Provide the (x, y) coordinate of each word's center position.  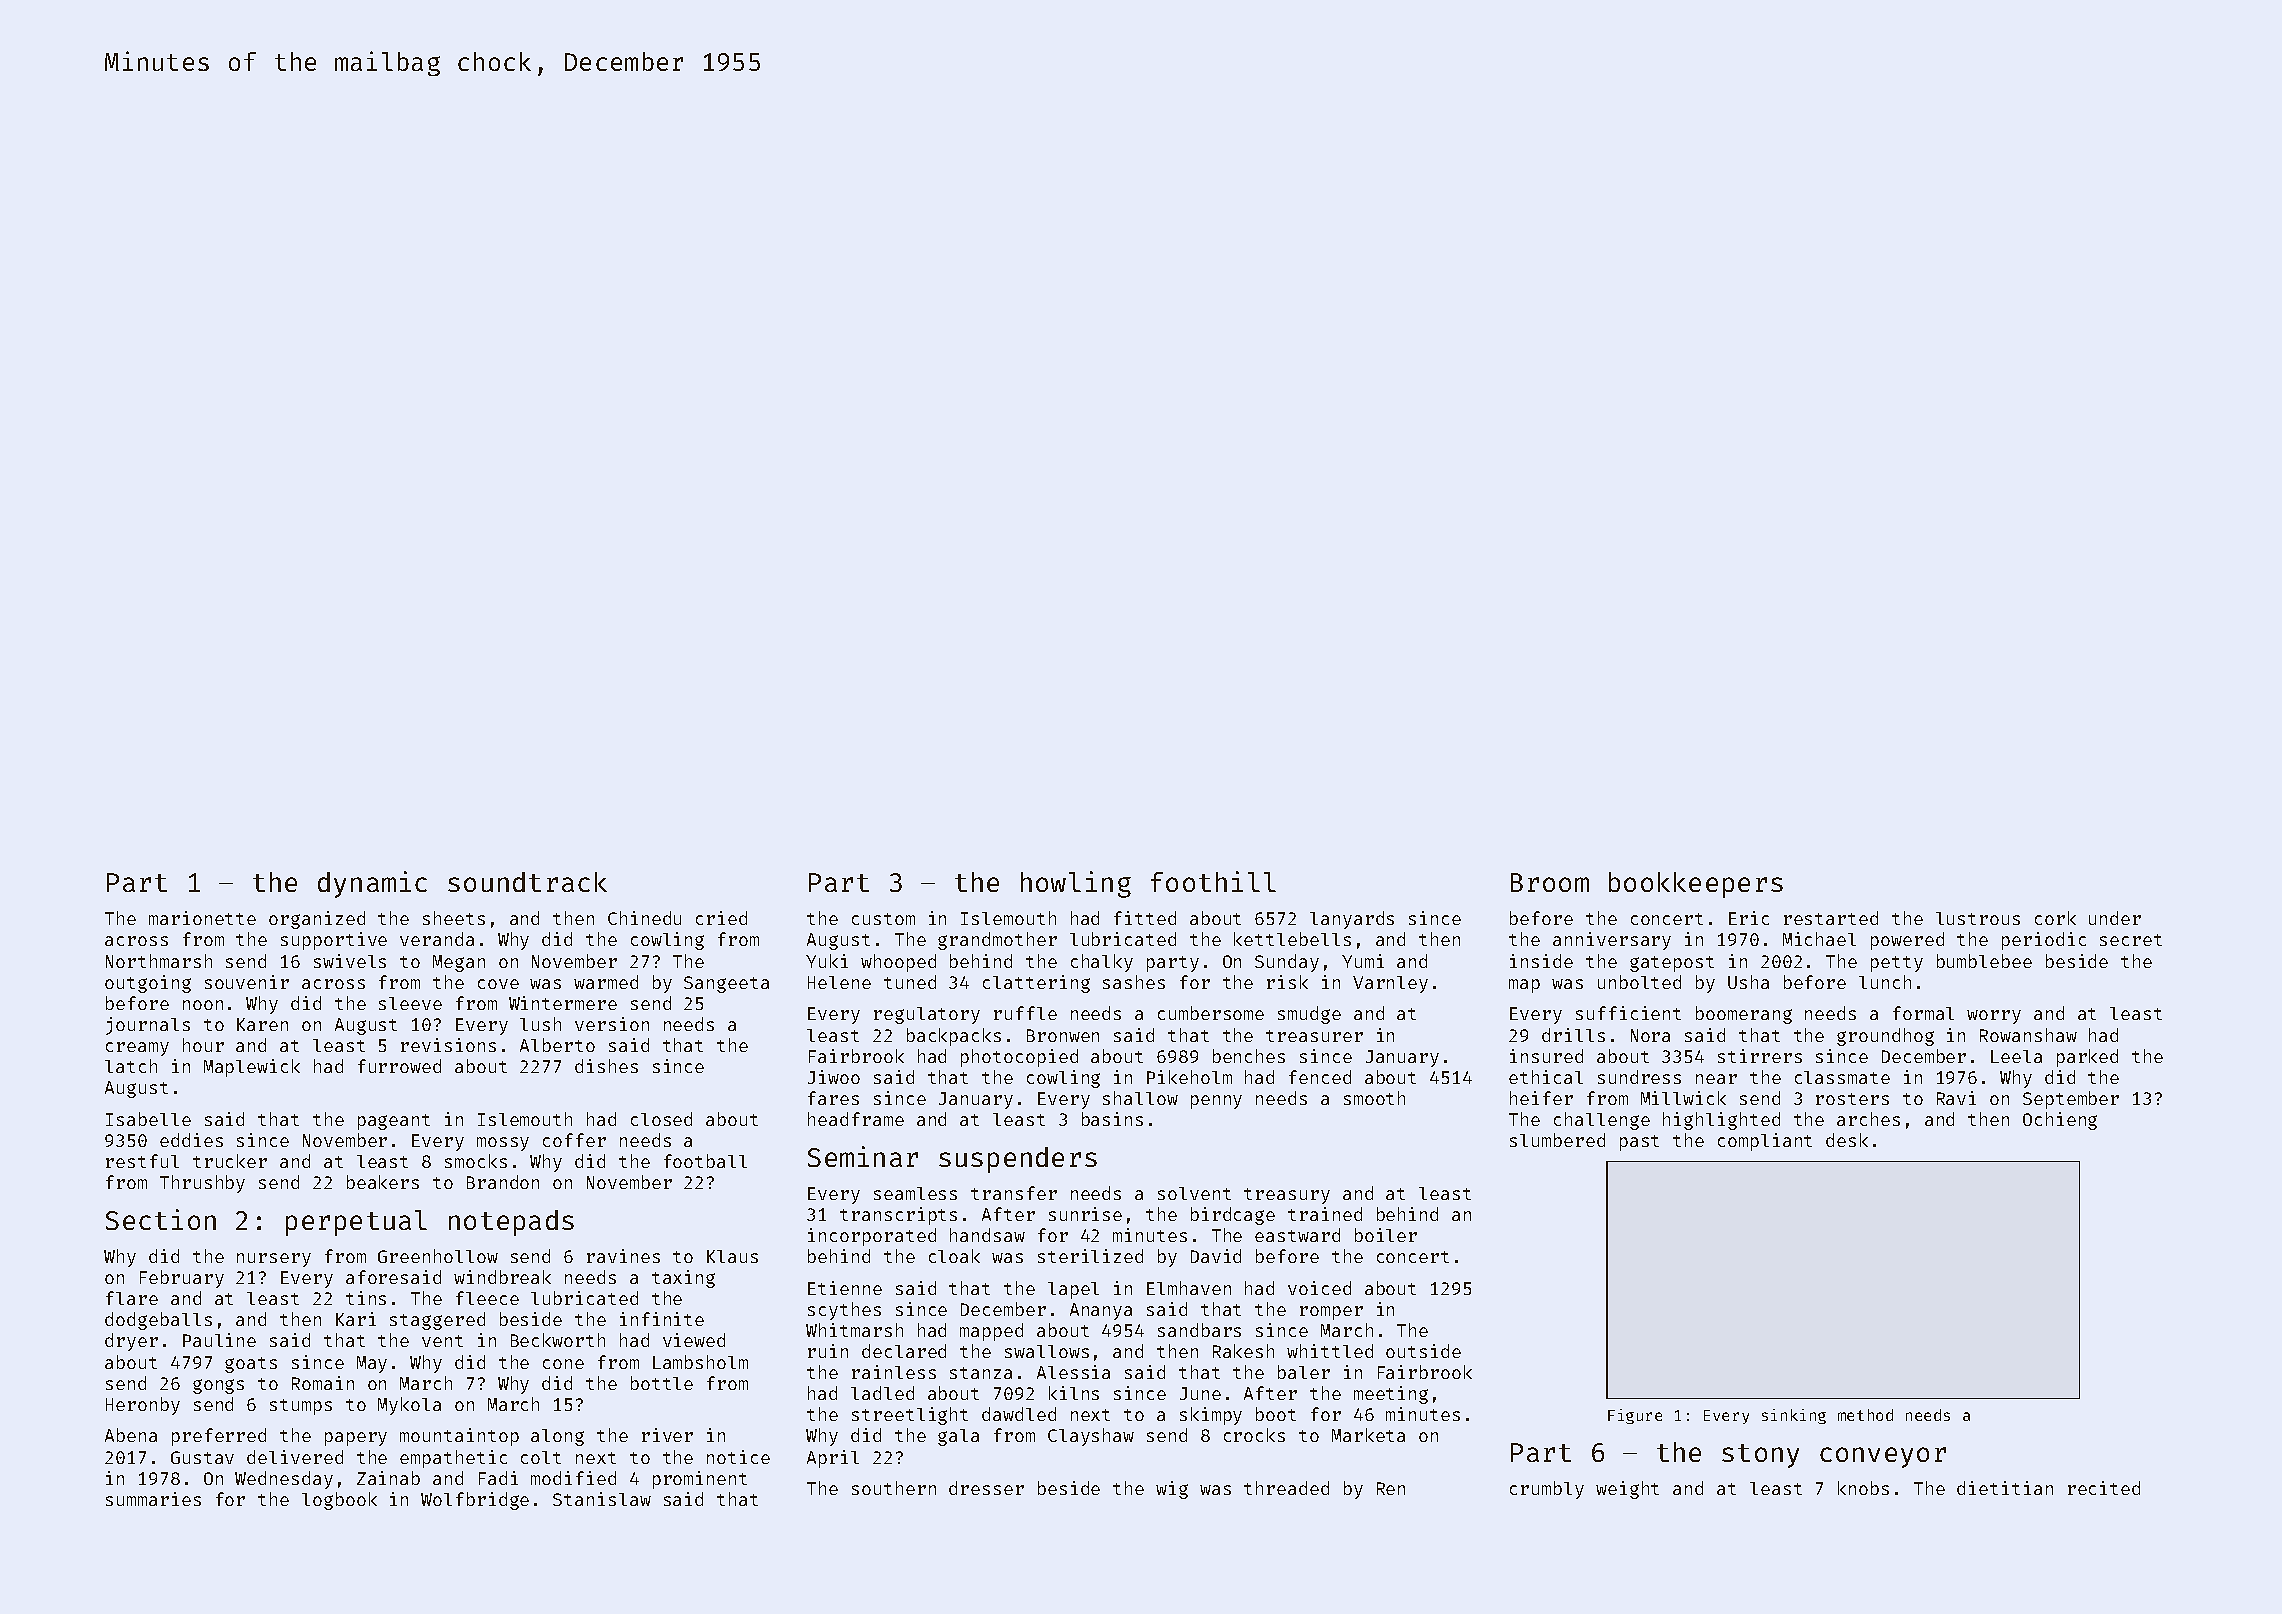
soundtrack (527, 882)
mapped (991, 1332)
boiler (1386, 1235)
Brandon (503, 1182)
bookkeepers (1696, 885)
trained (1325, 1214)
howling (1076, 884)
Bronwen (1063, 1035)
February (182, 1279)
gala (958, 1437)
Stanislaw (602, 1499)
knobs (1863, 1488)
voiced (1319, 1288)
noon (203, 1005)
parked (2087, 1058)
